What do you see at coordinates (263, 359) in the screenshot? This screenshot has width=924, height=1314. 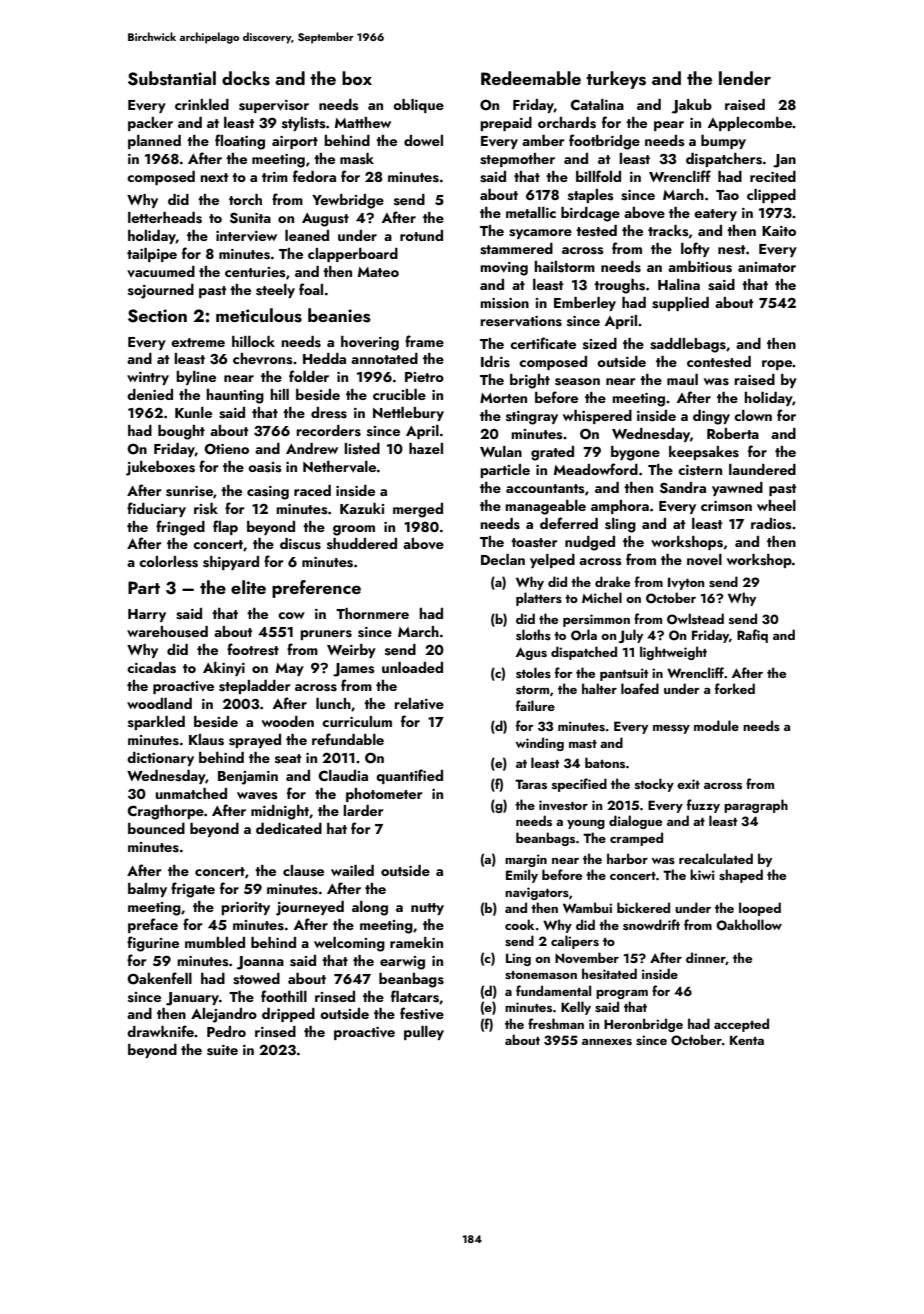 I see `chevrons` at bounding box center [263, 359].
